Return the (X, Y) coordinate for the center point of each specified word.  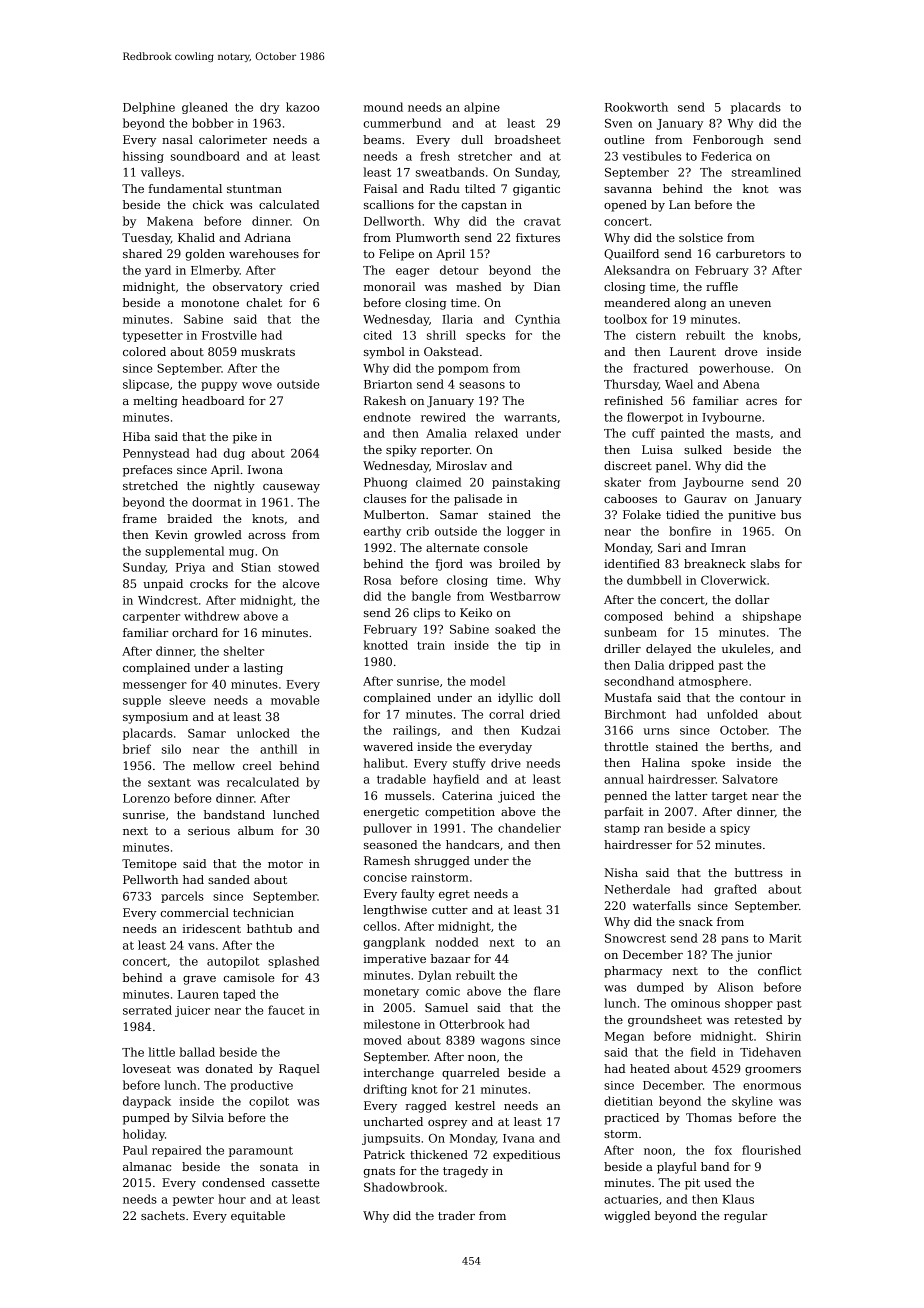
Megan (624, 1037)
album (256, 830)
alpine (482, 108)
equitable (258, 1217)
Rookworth (636, 107)
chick (208, 204)
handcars (472, 844)
